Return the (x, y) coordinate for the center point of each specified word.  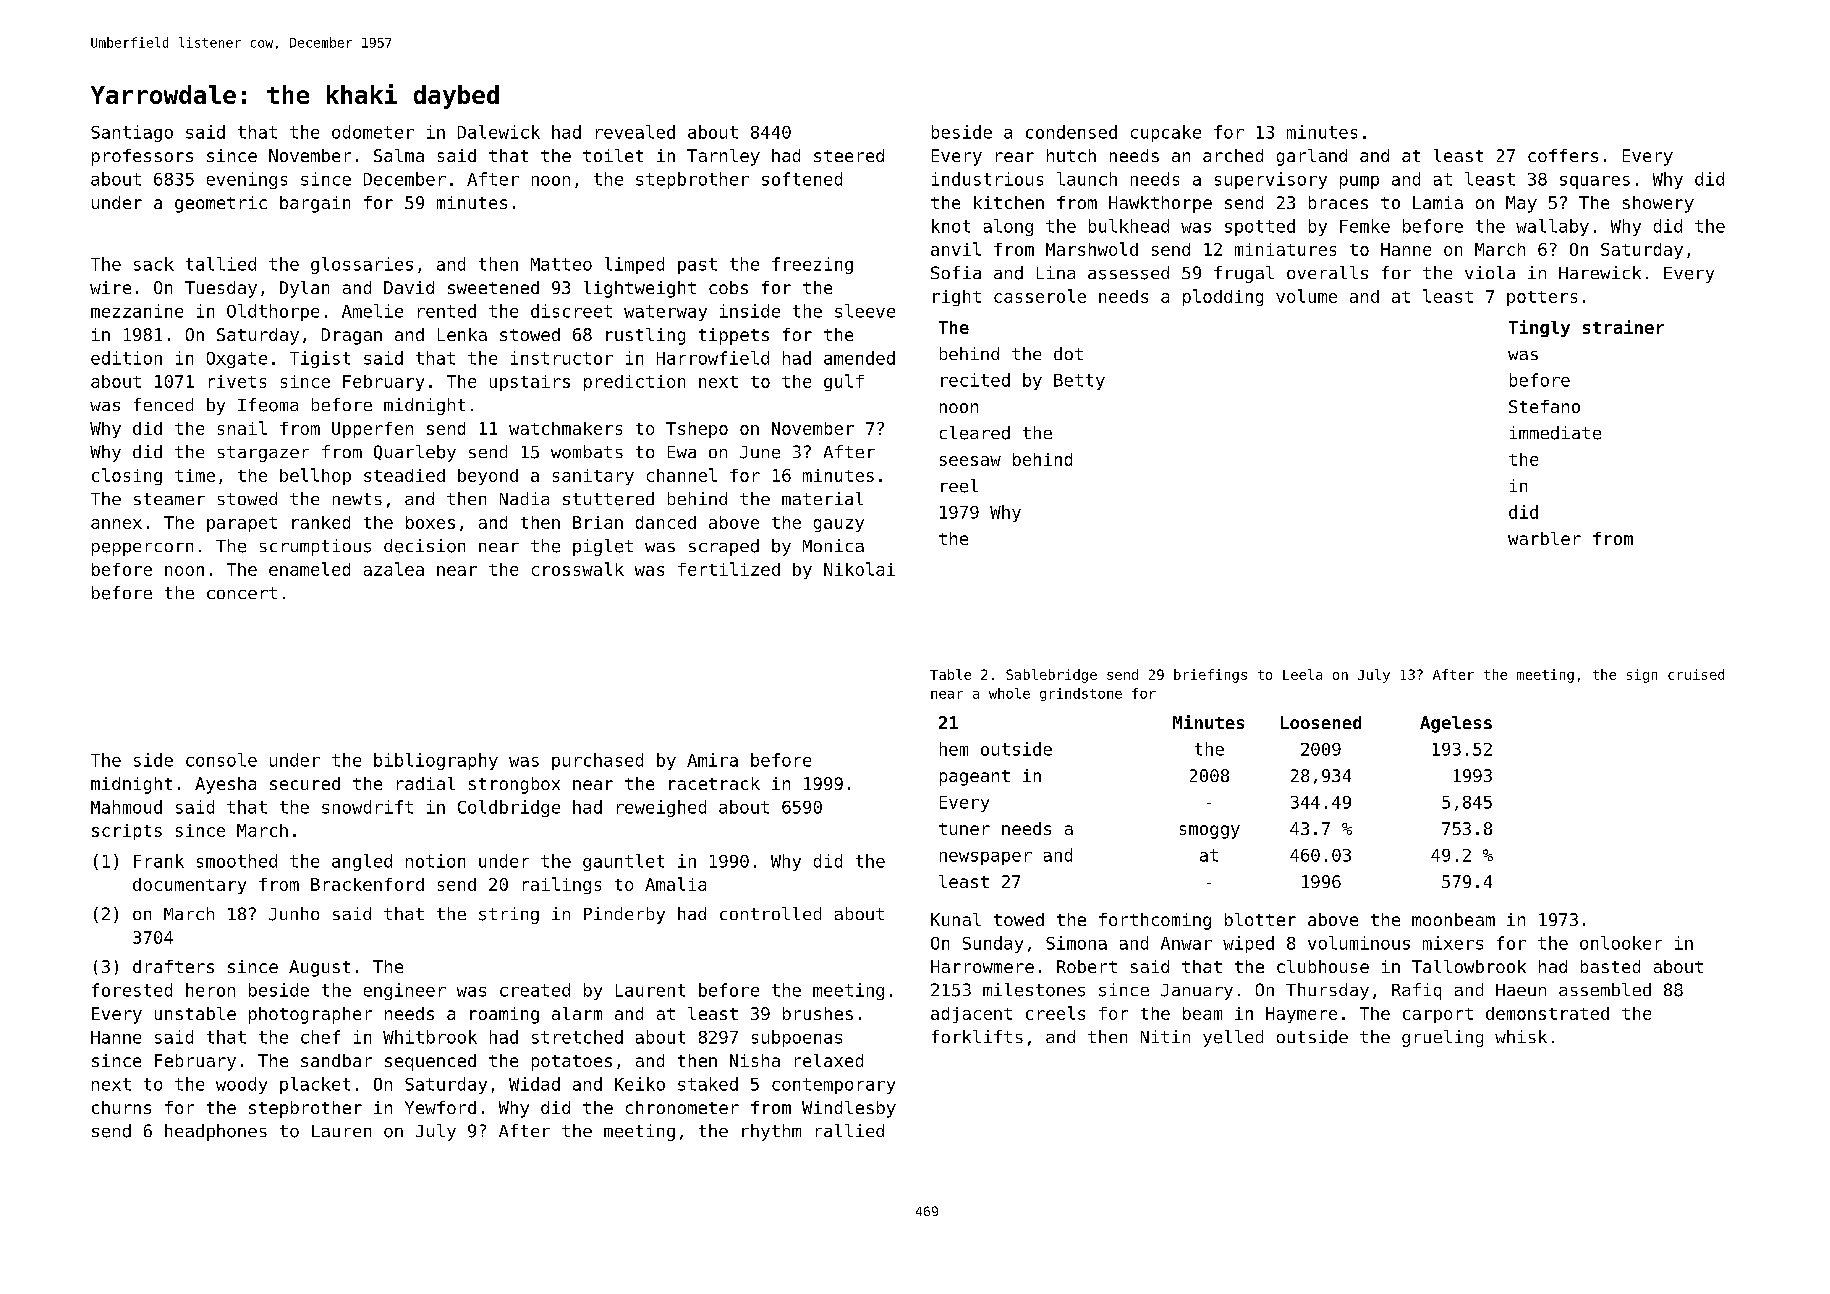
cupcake (1166, 133)
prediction (634, 383)
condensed (1071, 132)
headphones (216, 1132)
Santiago (132, 133)
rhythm (771, 1132)
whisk (1521, 1036)
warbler (1544, 538)
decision (424, 546)
